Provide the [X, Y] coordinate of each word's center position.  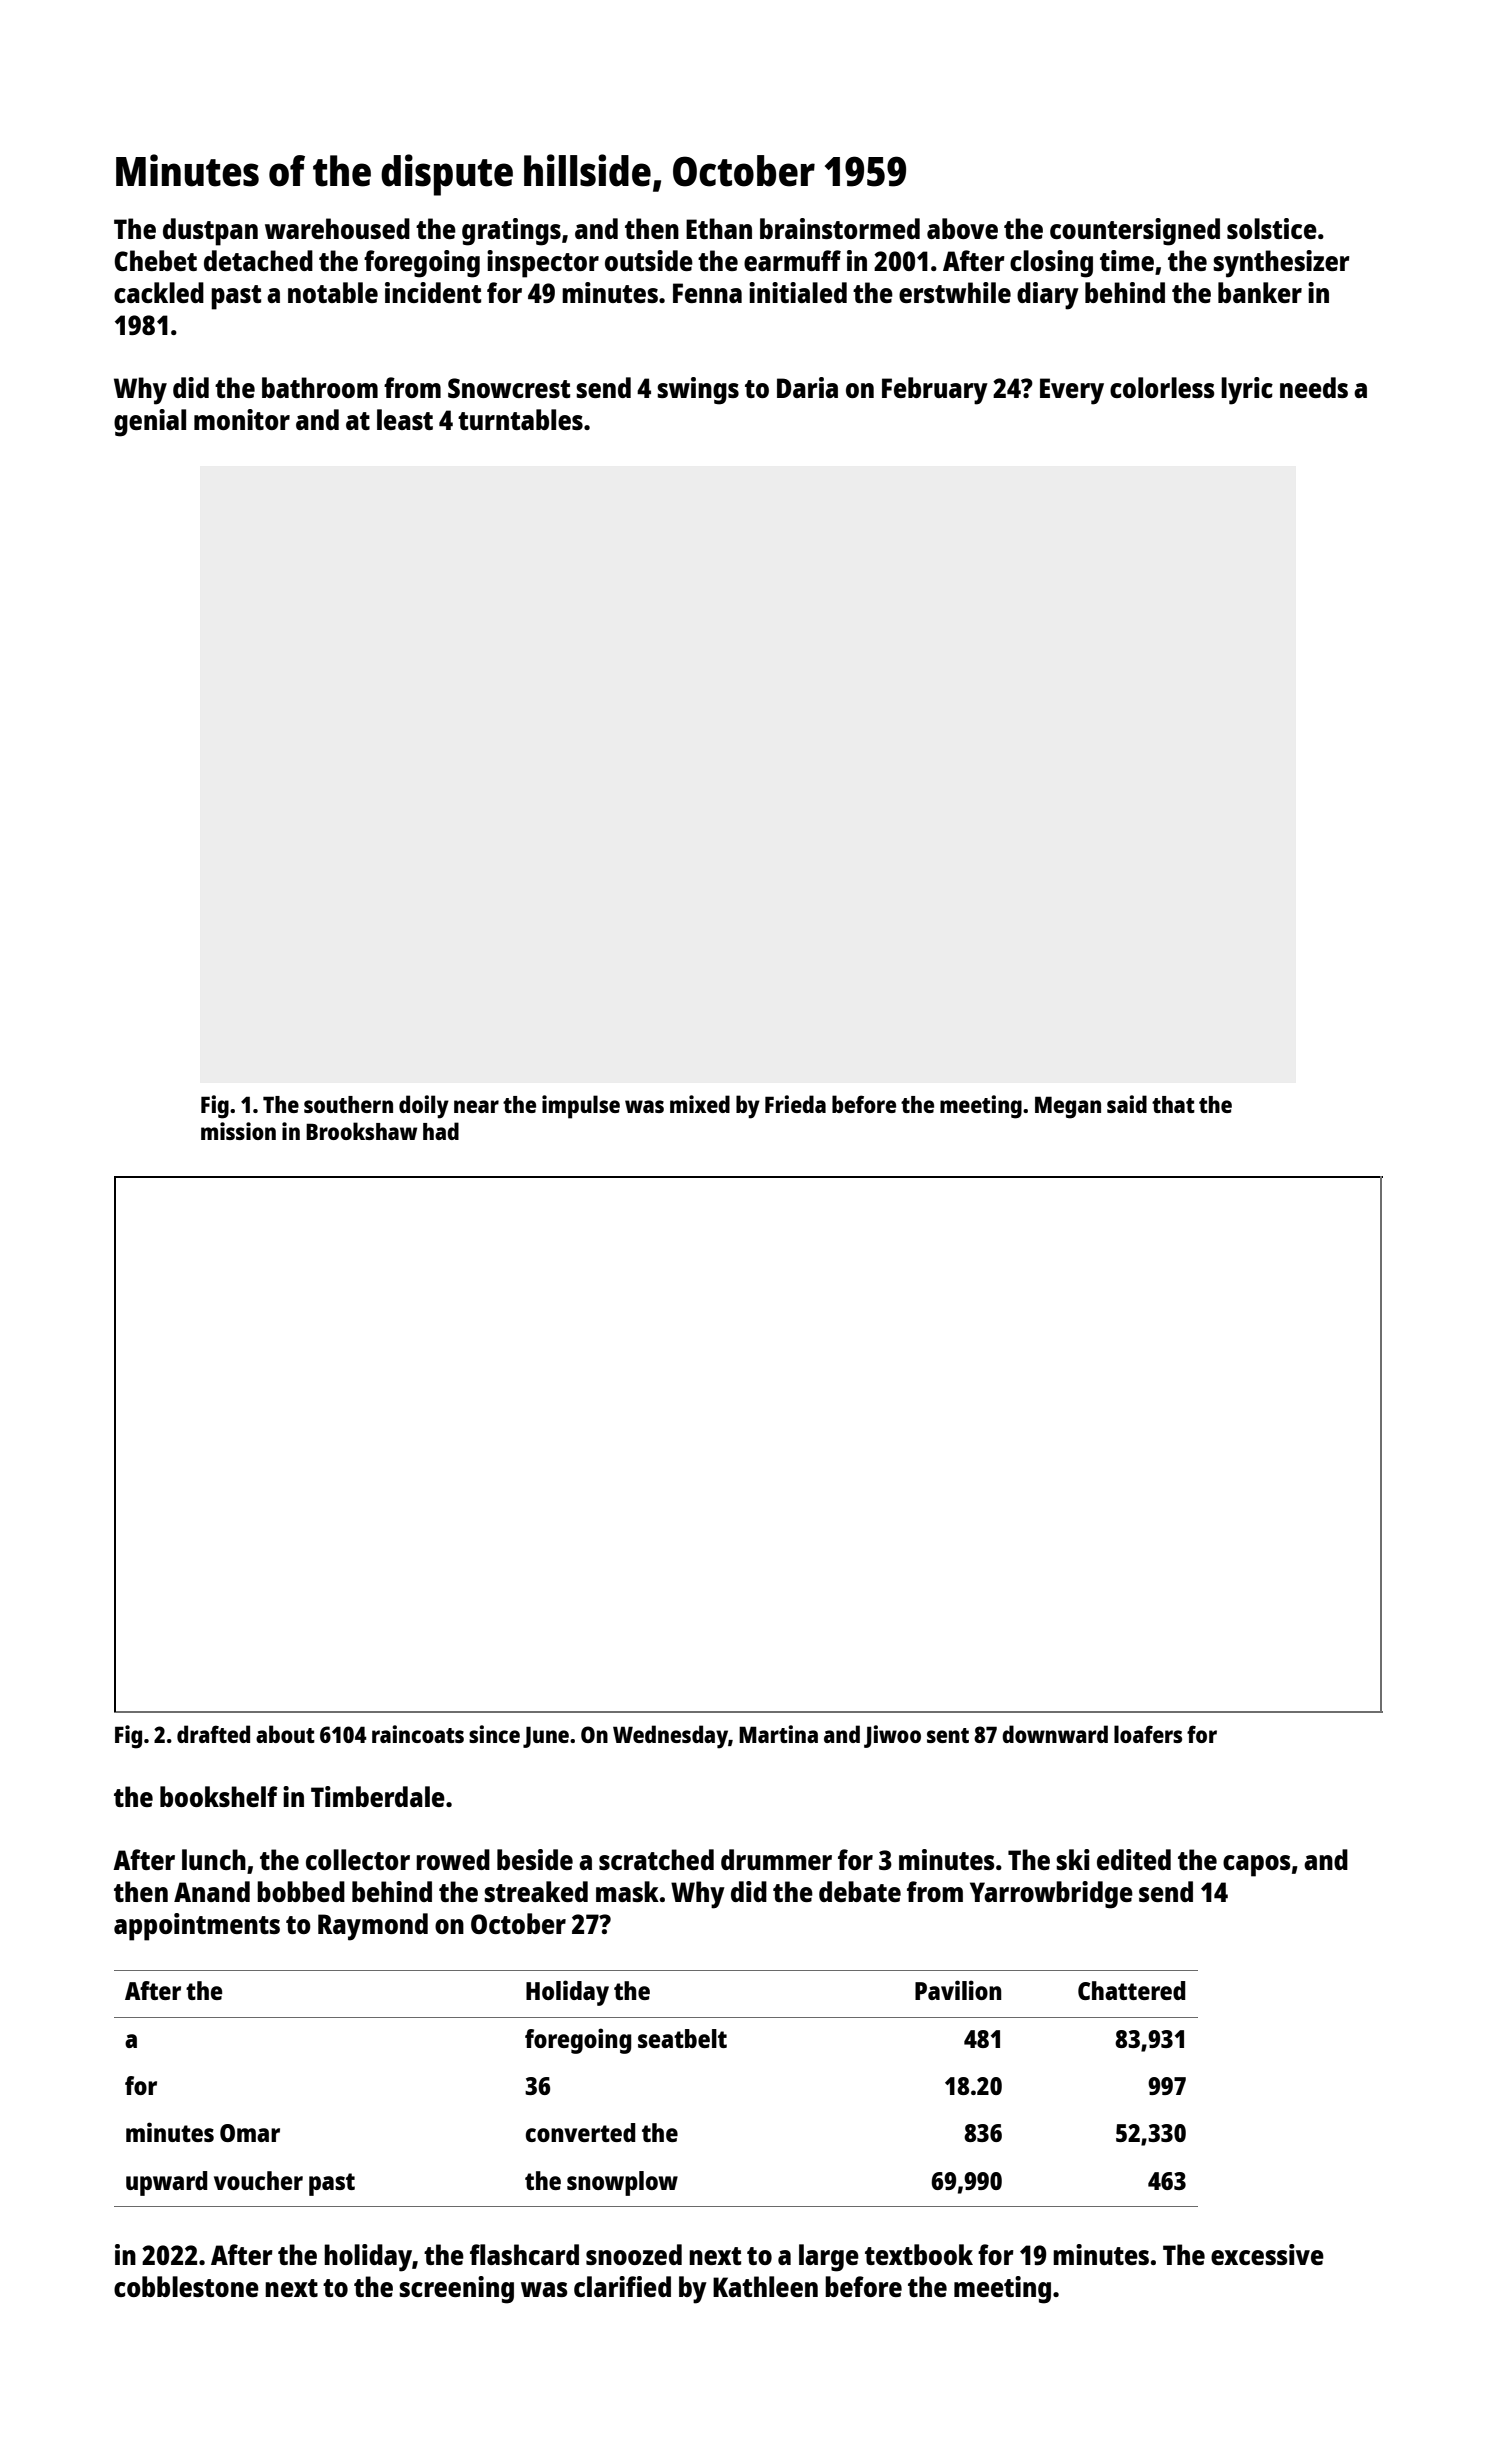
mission [238, 1131]
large [829, 2258]
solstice [1272, 228]
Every [1072, 391]
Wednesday [670, 1737]
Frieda [795, 1104]
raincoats [418, 1734]
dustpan [210, 232]
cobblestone [186, 2286]
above [962, 228]
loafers [1148, 1734]
